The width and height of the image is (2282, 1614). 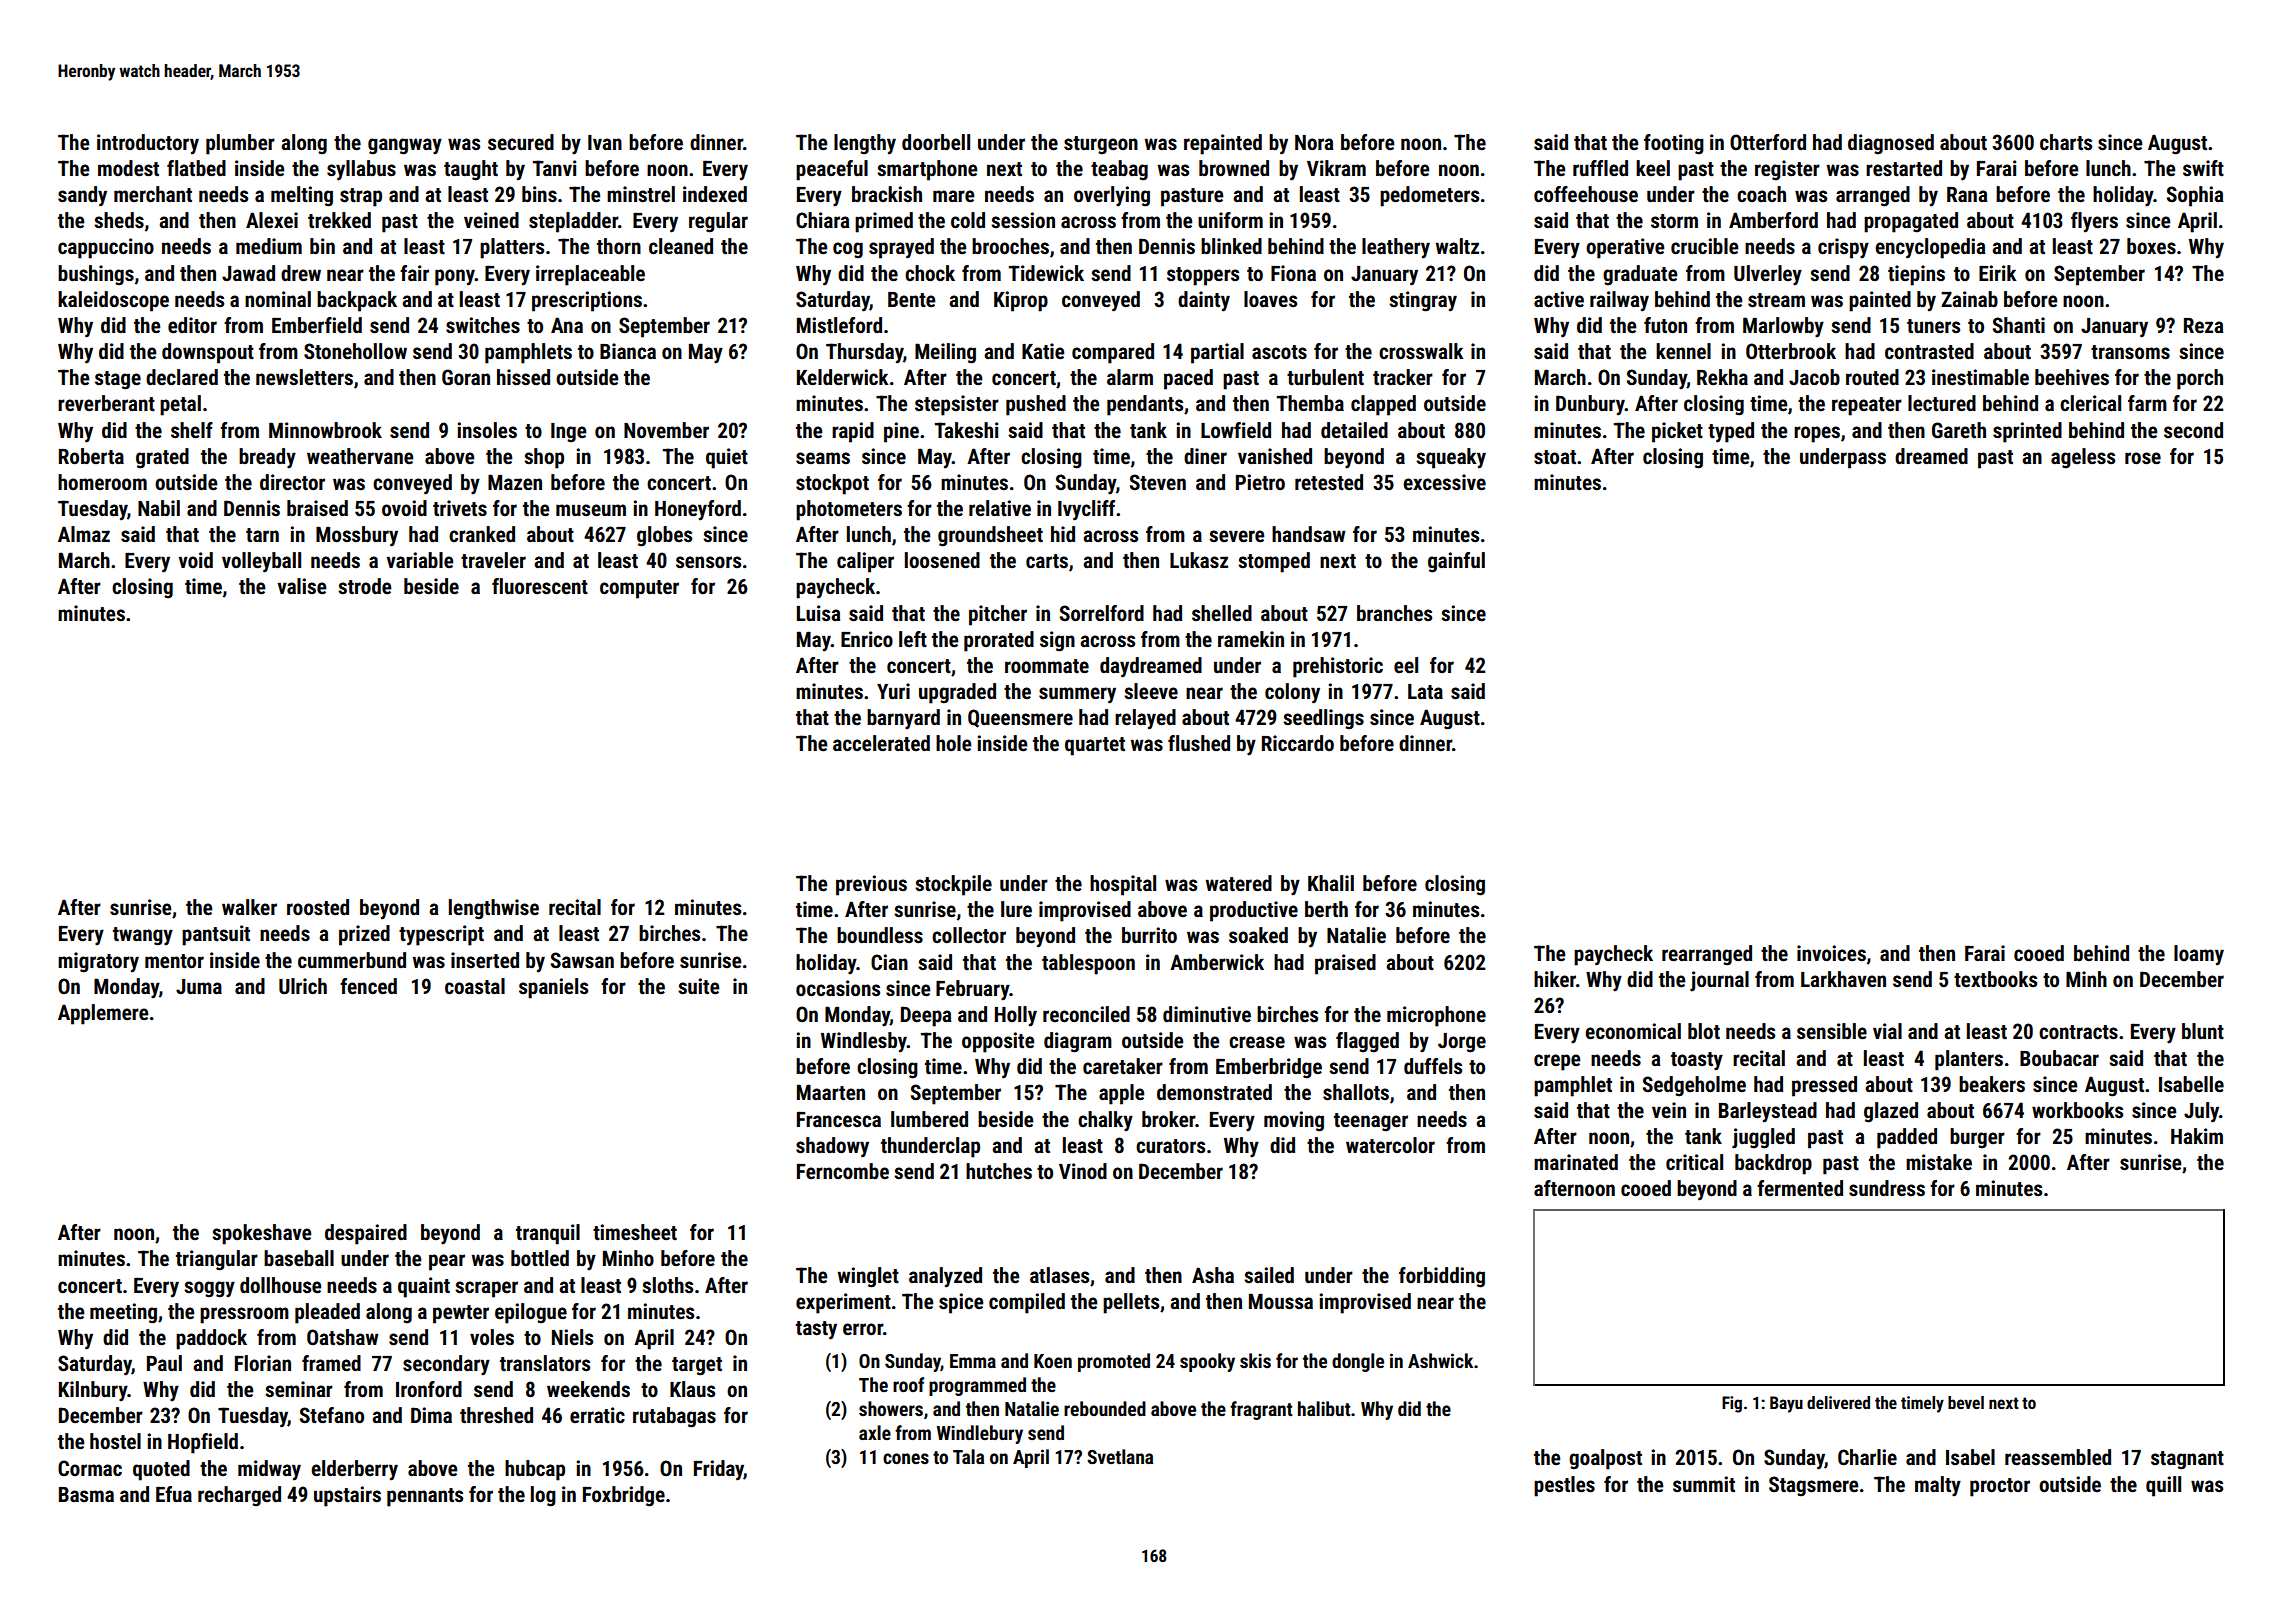 I want to click on introductory, so click(x=148, y=144).
